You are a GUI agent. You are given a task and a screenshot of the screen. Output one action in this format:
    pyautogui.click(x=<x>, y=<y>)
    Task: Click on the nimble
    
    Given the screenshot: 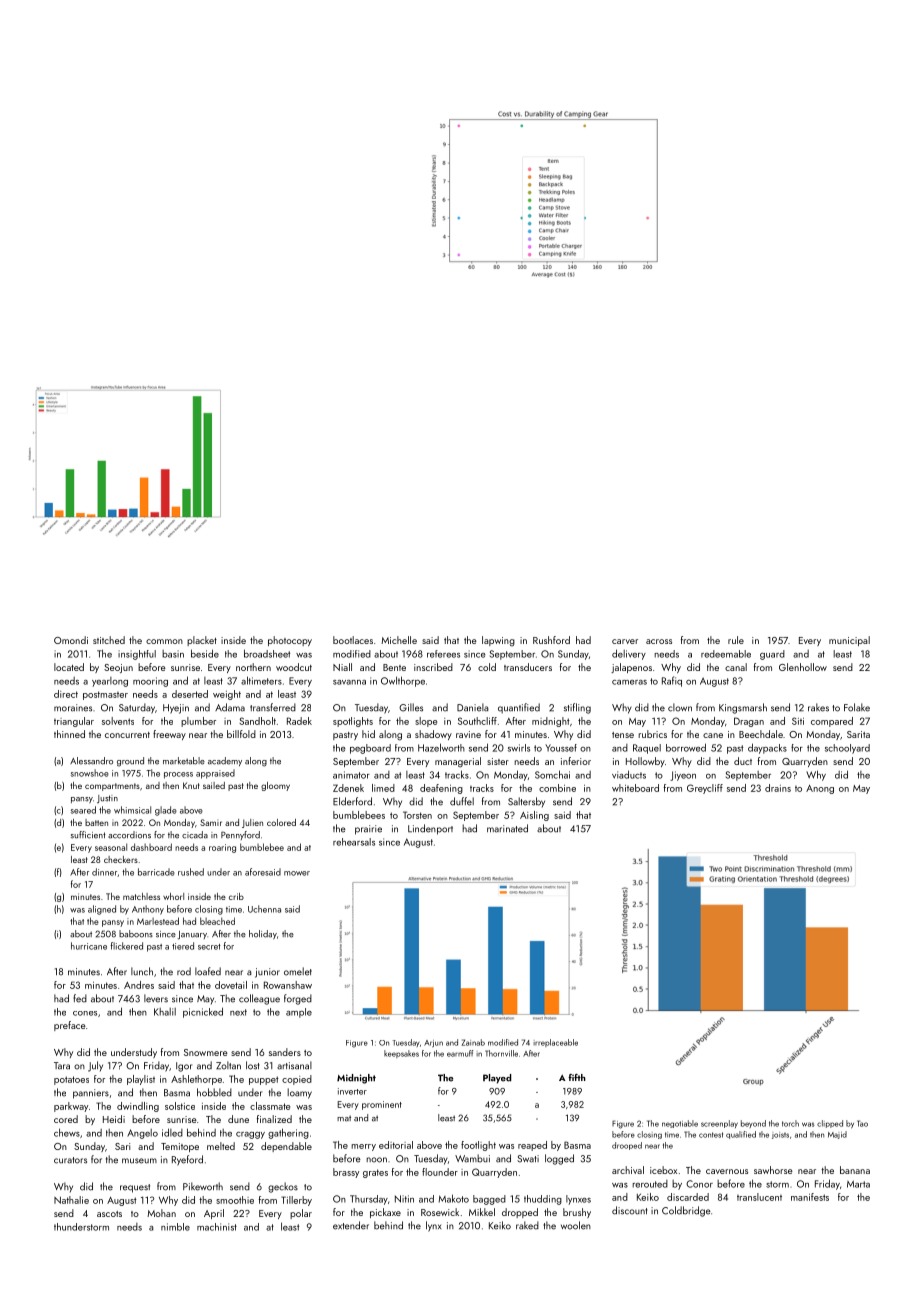 What is the action you would take?
    pyautogui.click(x=175, y=1227)
